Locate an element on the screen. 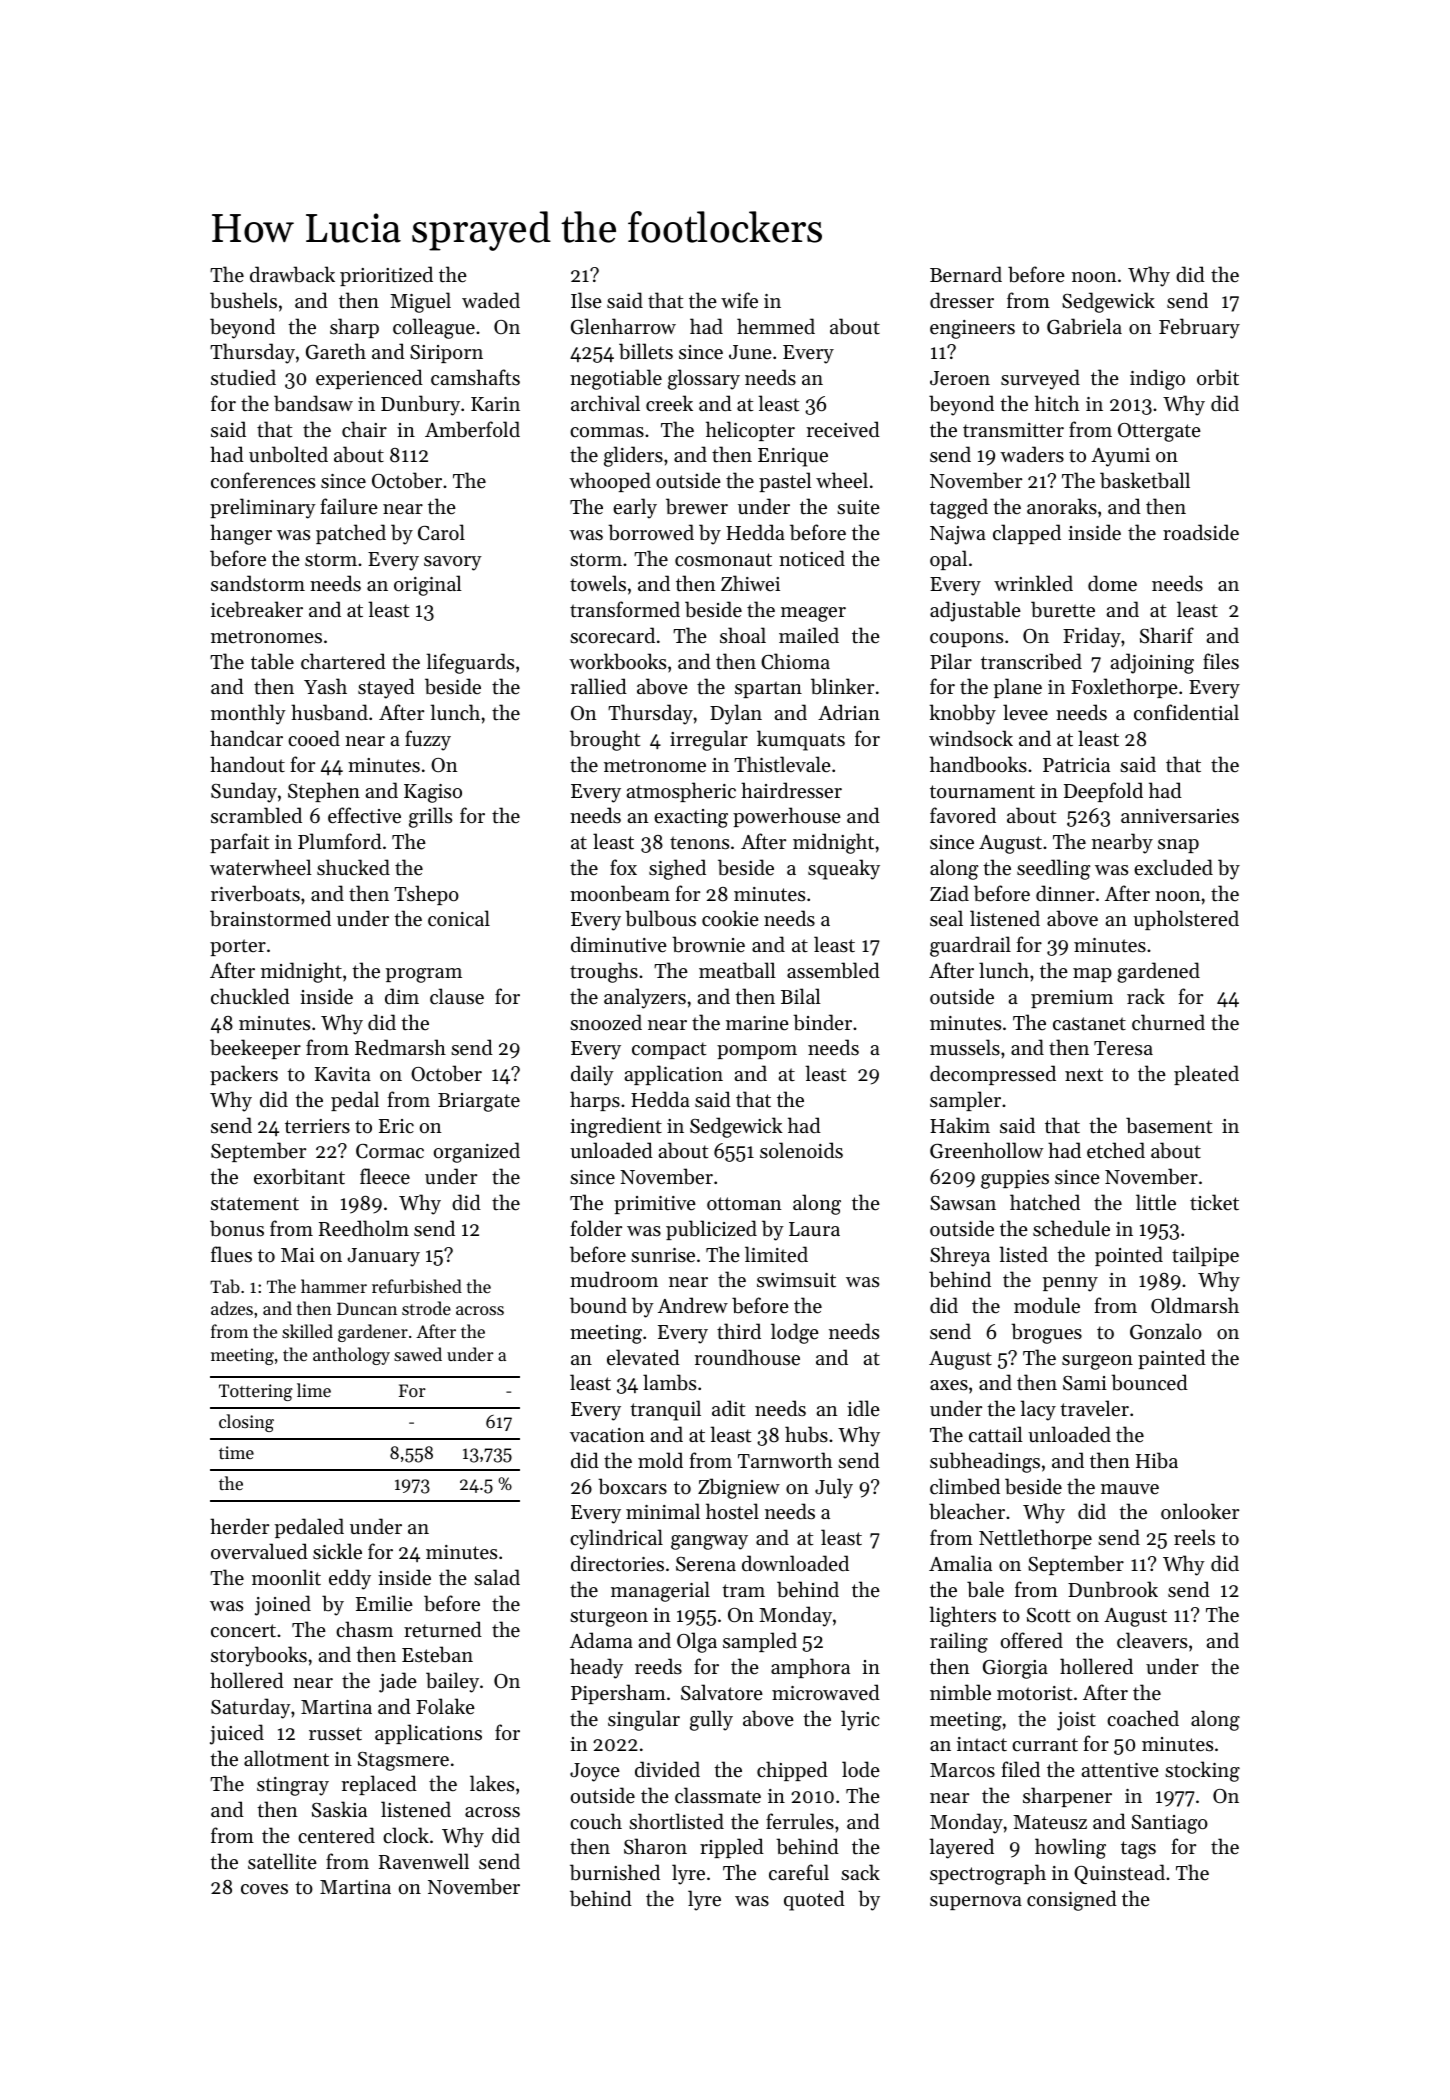 Image resolution: width=1450 pixels, height=2100 pixels. prioritized is located at coordinates (386, 276).
